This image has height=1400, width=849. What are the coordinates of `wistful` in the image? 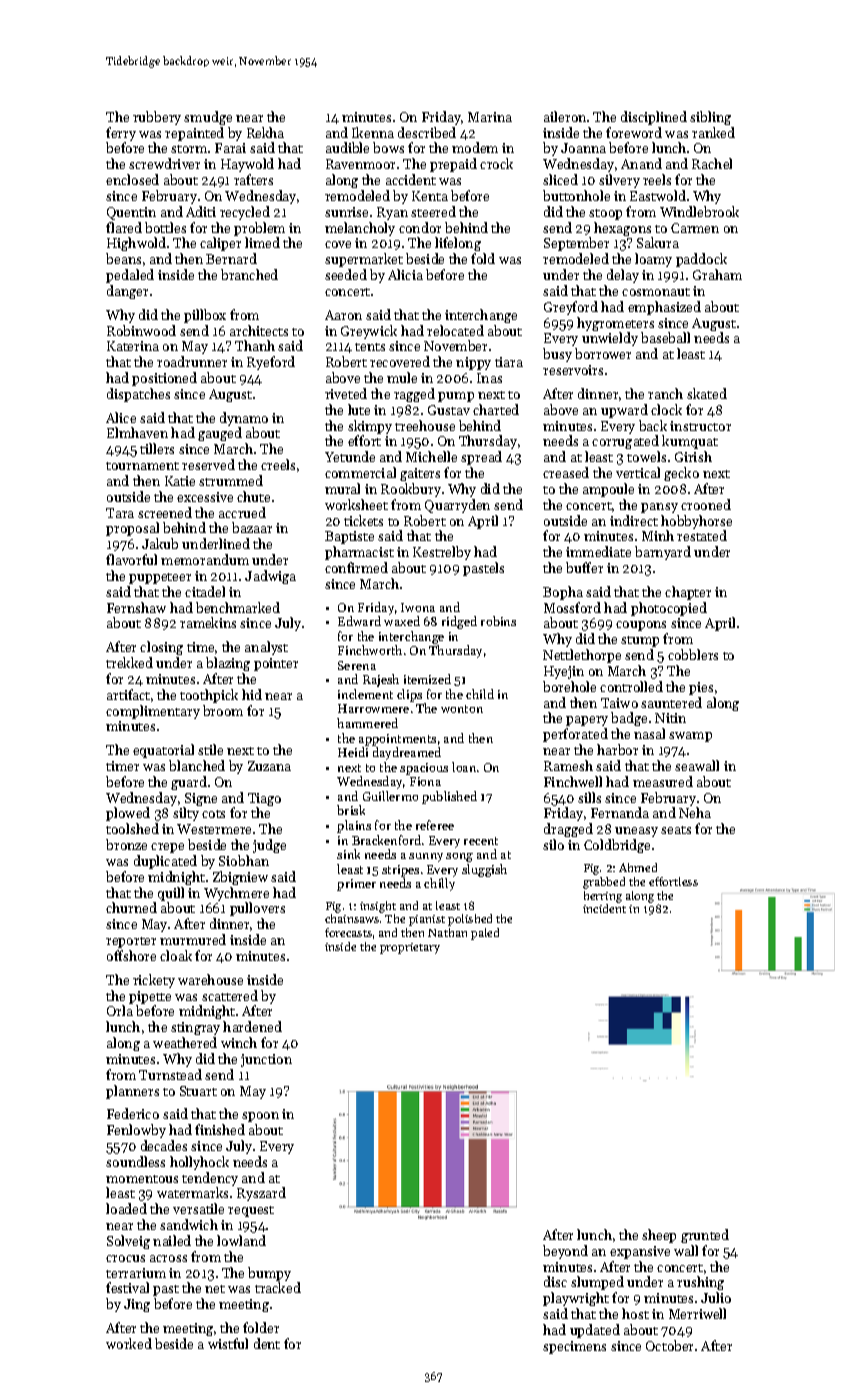 It's located at (228, 1343).
